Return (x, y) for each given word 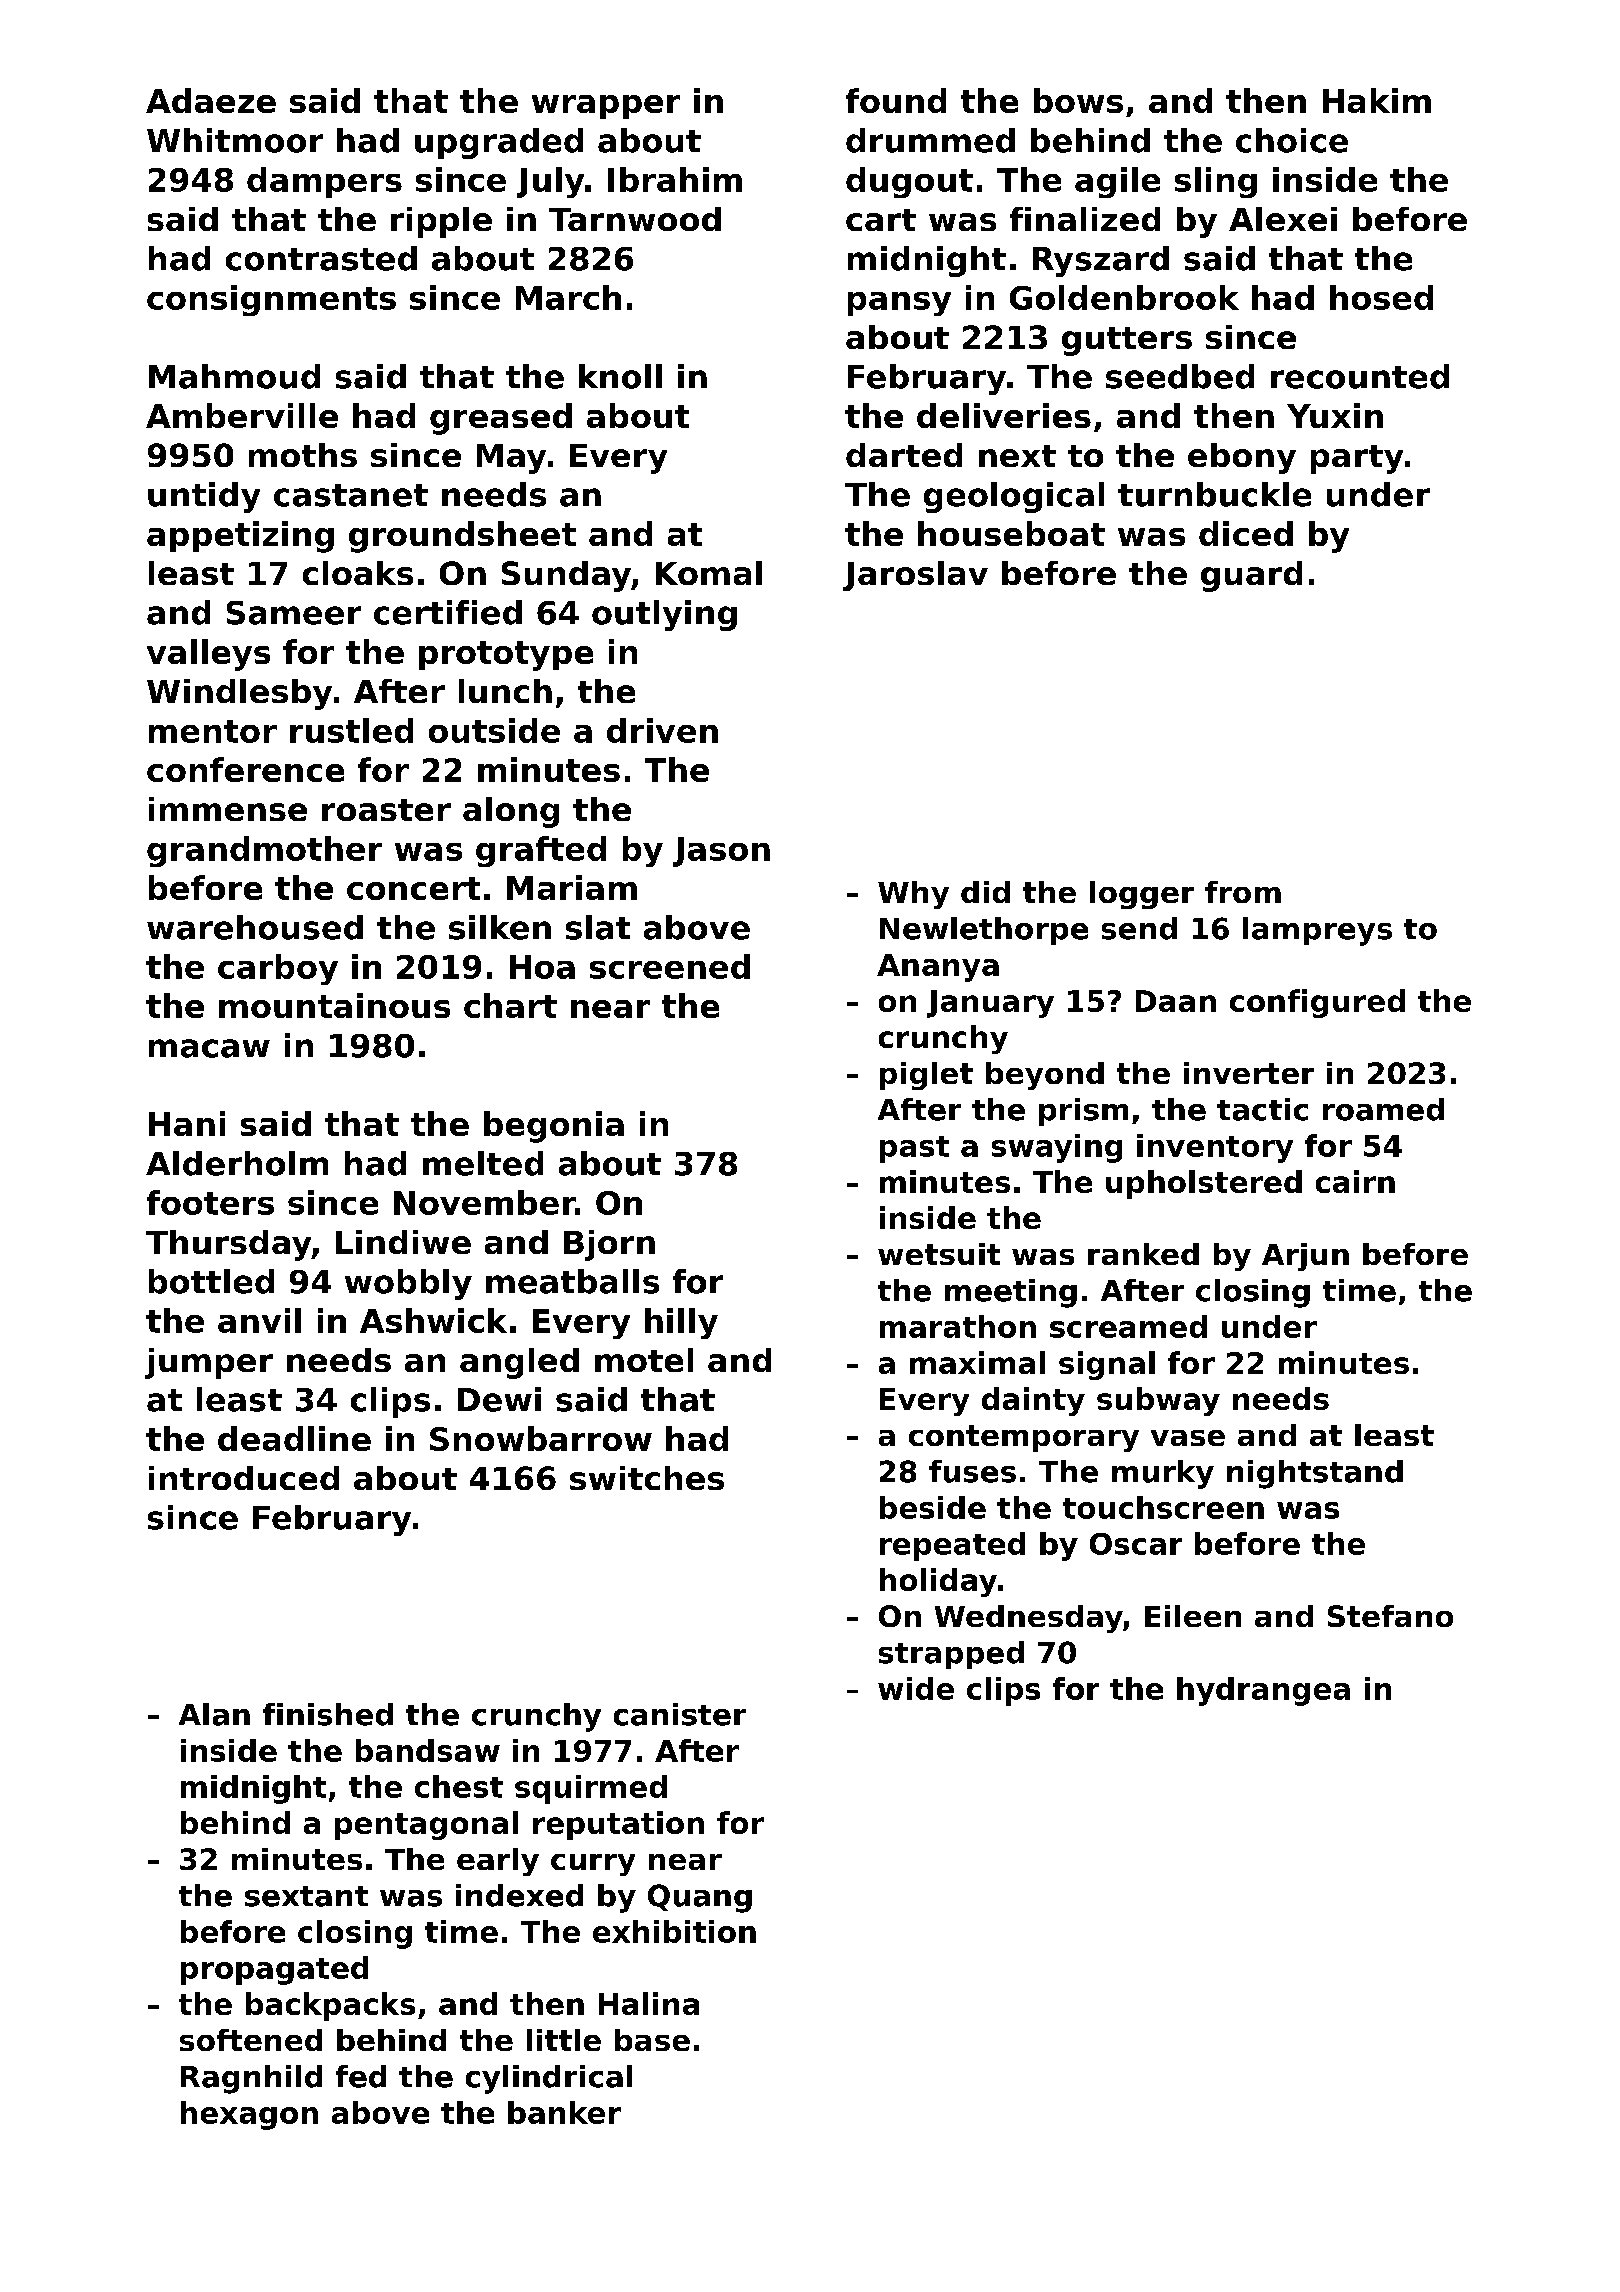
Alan (214, 1714)
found (896, 100)
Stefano (1390, 1616)
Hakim (1377, 100)
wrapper (606, 107)
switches (647, 1478)
